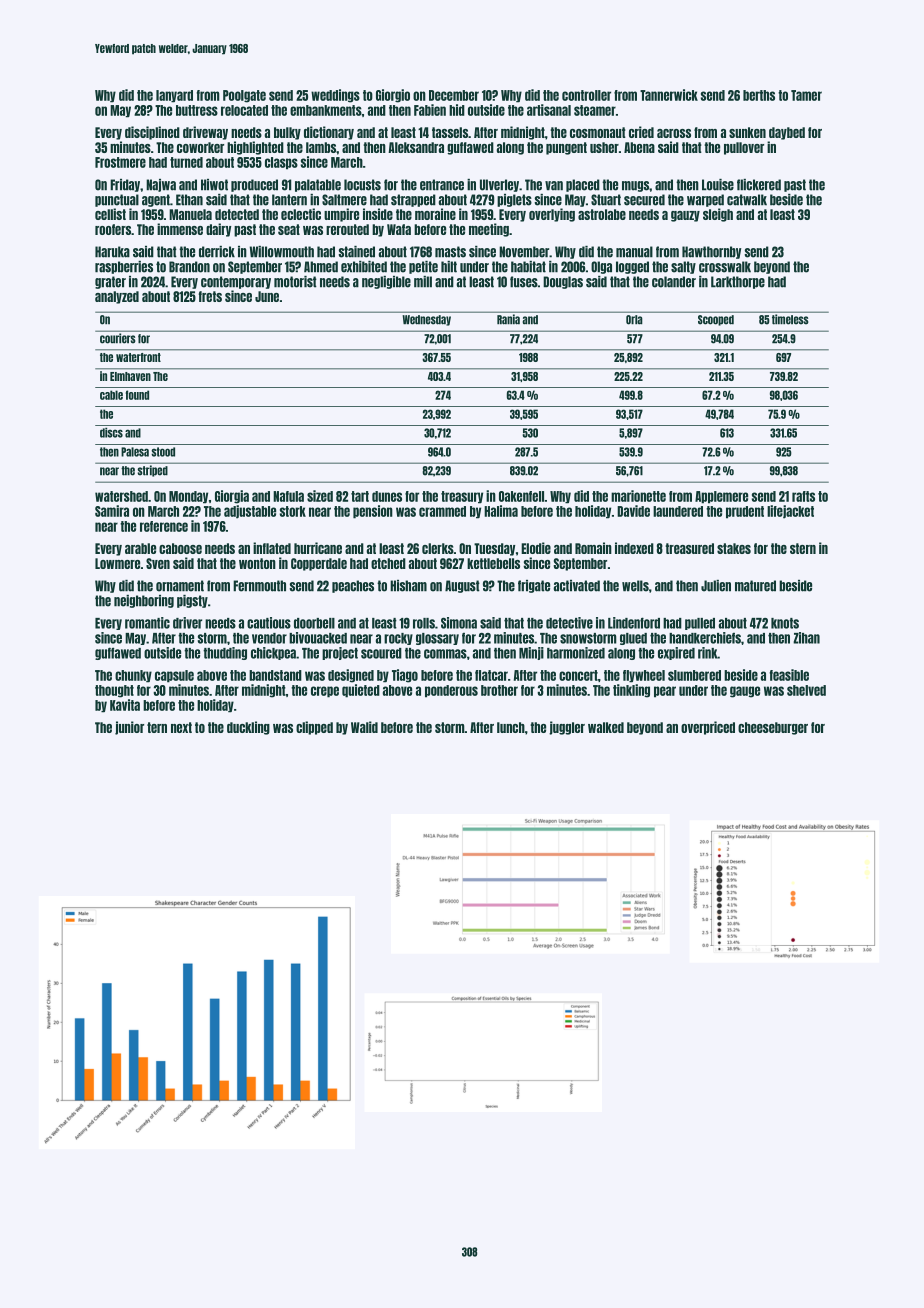 The image size is (924, 1308). What do you see at coordinates (110, 282) in the screenshot?
I see `grater` at bounding box center [110, 282].
